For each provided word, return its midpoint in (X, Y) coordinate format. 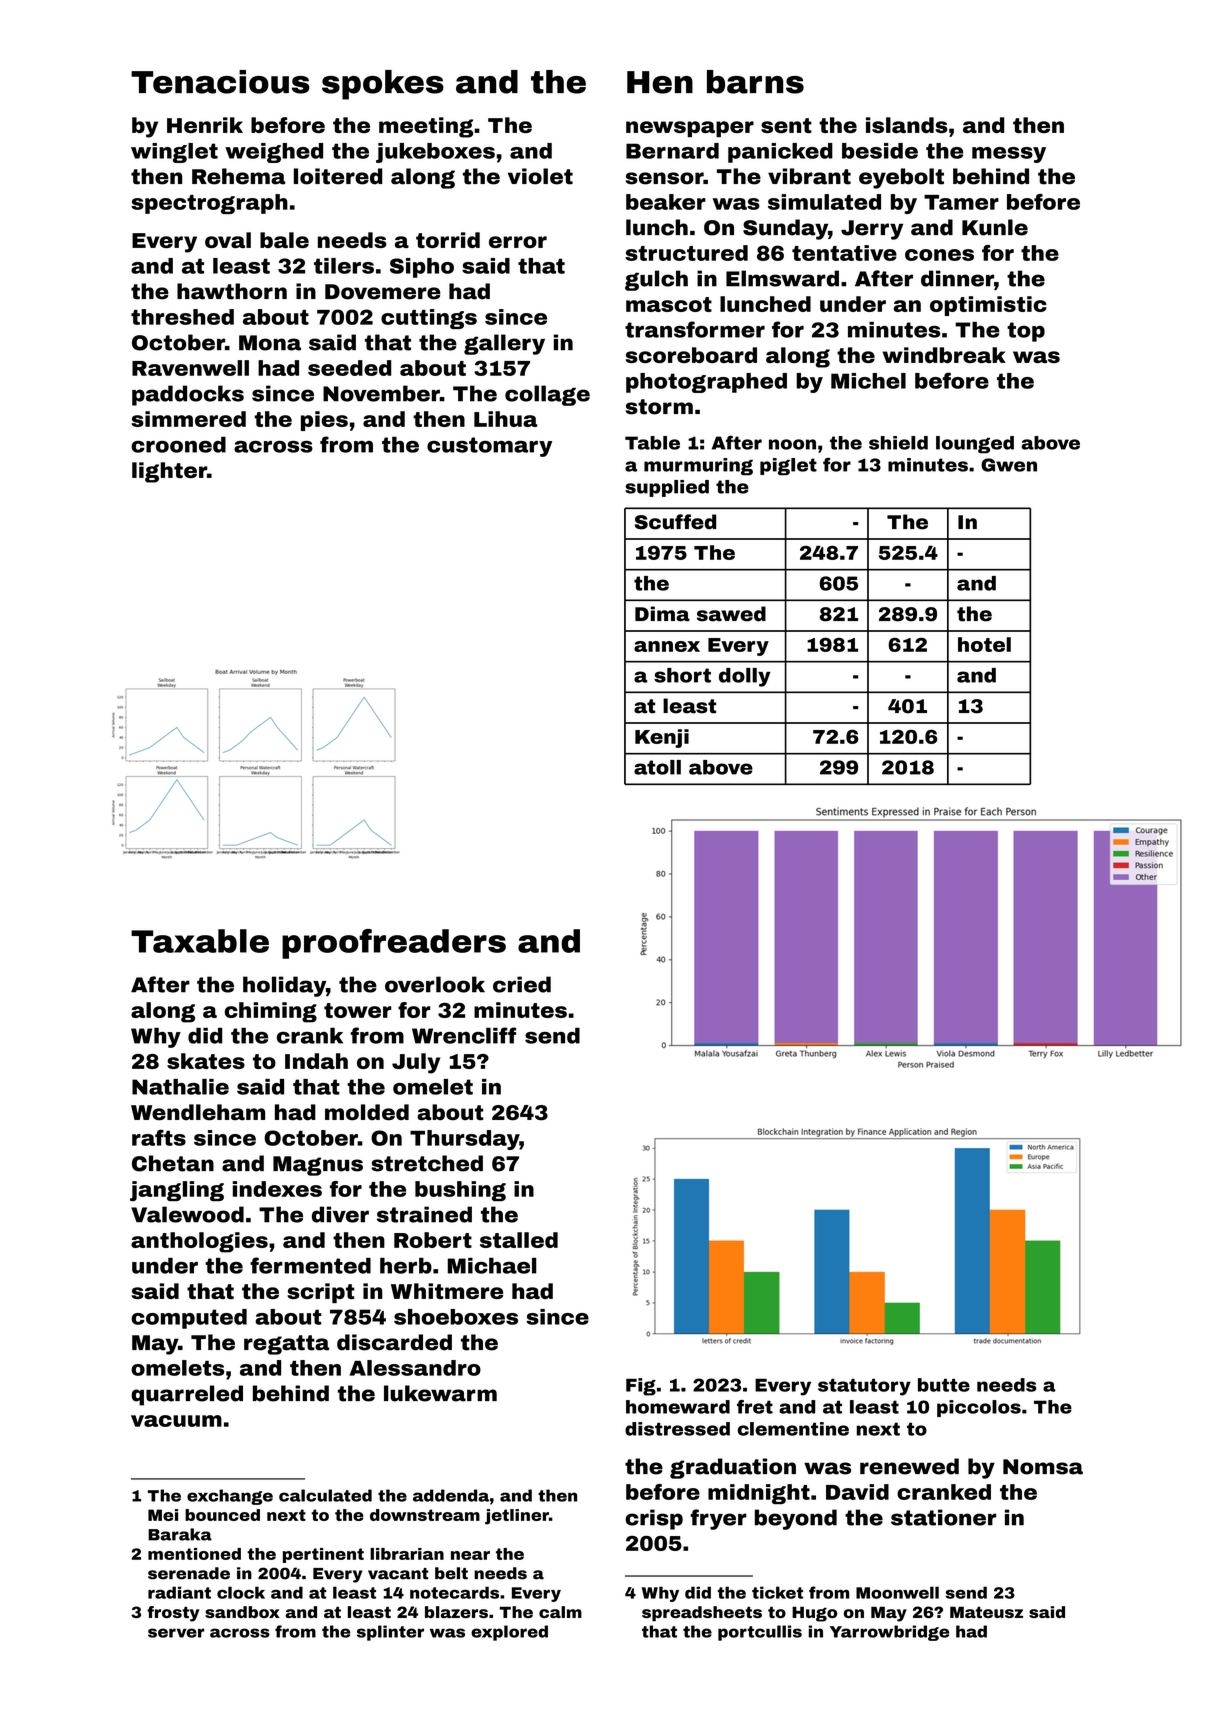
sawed (731, 614)
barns (755, 82)
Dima (662, 614)
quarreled (187, 1395)
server (176, 1633)
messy (1009, 155)
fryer (718, 1519)
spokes (383, 85)
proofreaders (394, 944)
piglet (788, 467)
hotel (984, 644)
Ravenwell (190, 368)
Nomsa (1043, 1467)
